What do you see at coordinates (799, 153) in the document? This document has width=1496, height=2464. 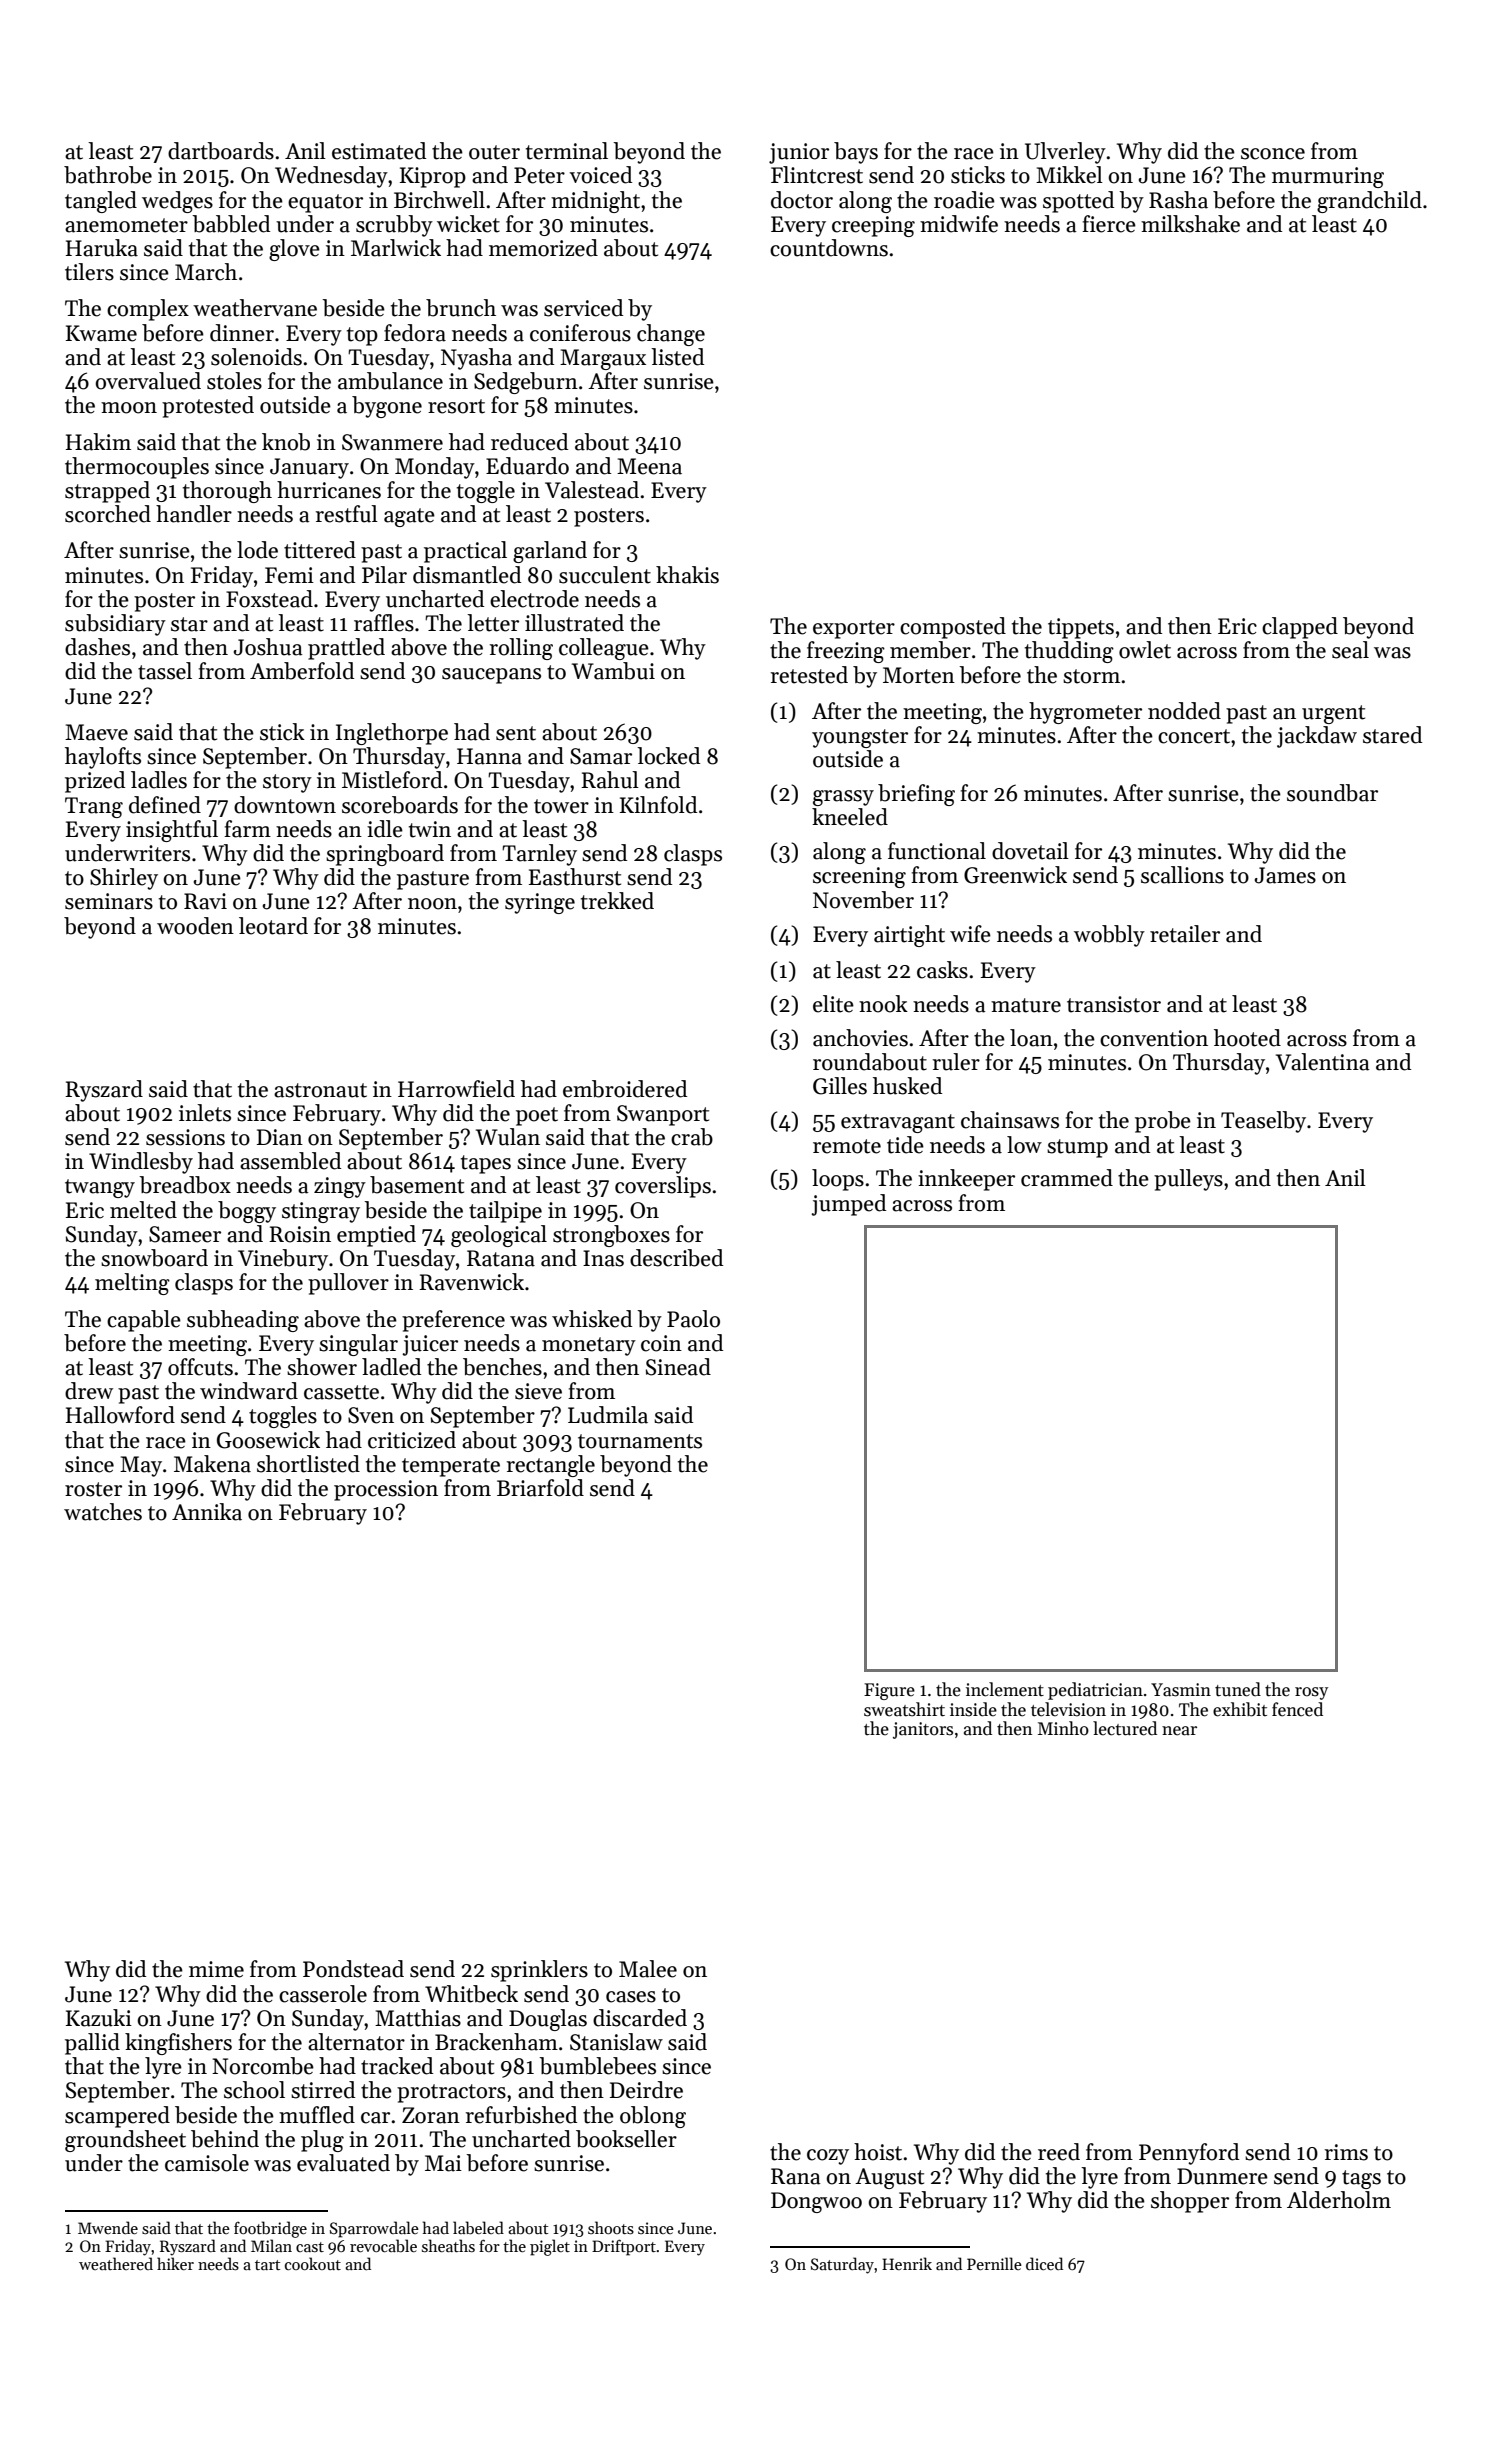 I see `junior` at bounding box center [799, 153].
